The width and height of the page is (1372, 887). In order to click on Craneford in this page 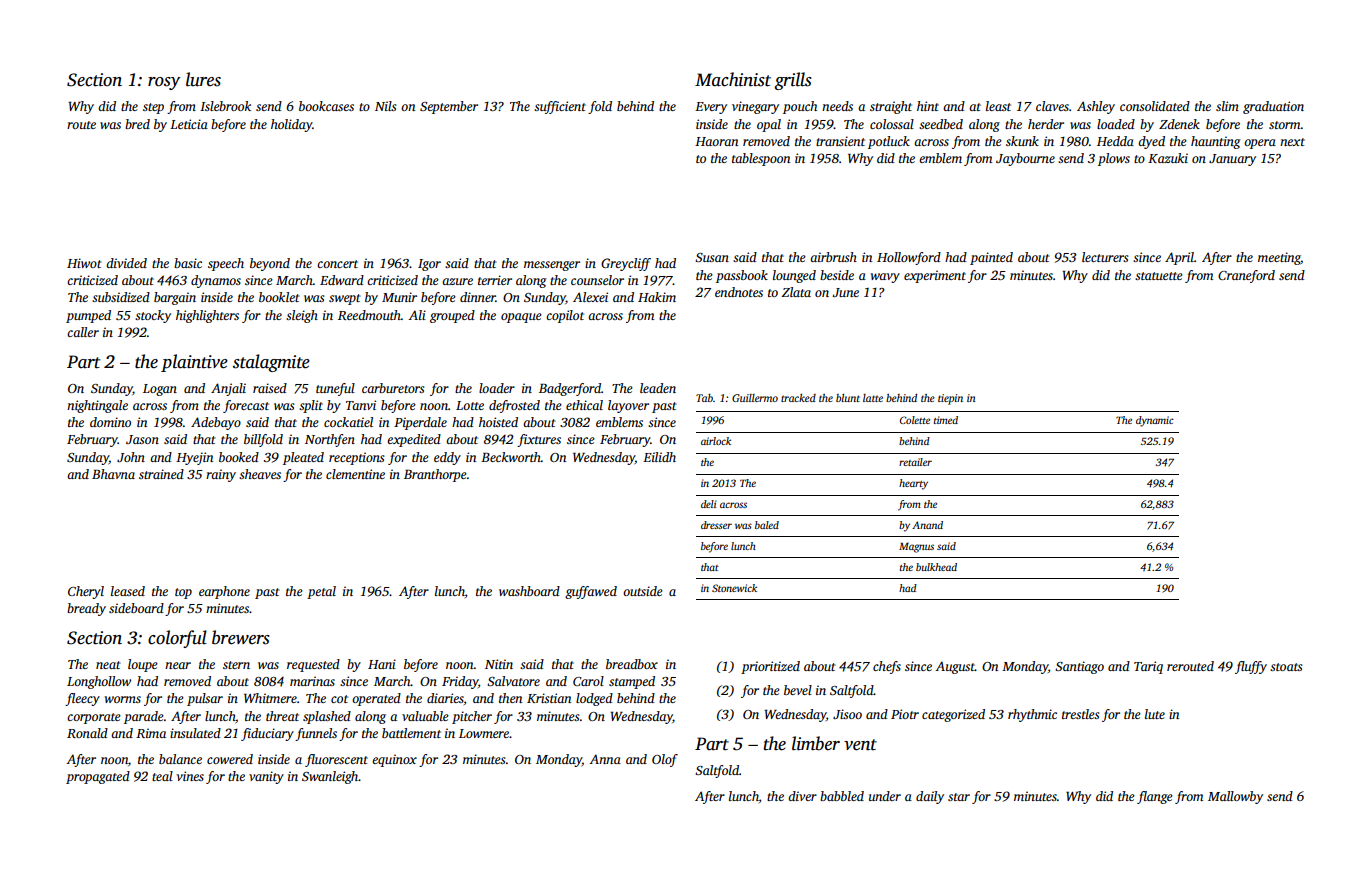, I will do `click(1246, 276)`.
